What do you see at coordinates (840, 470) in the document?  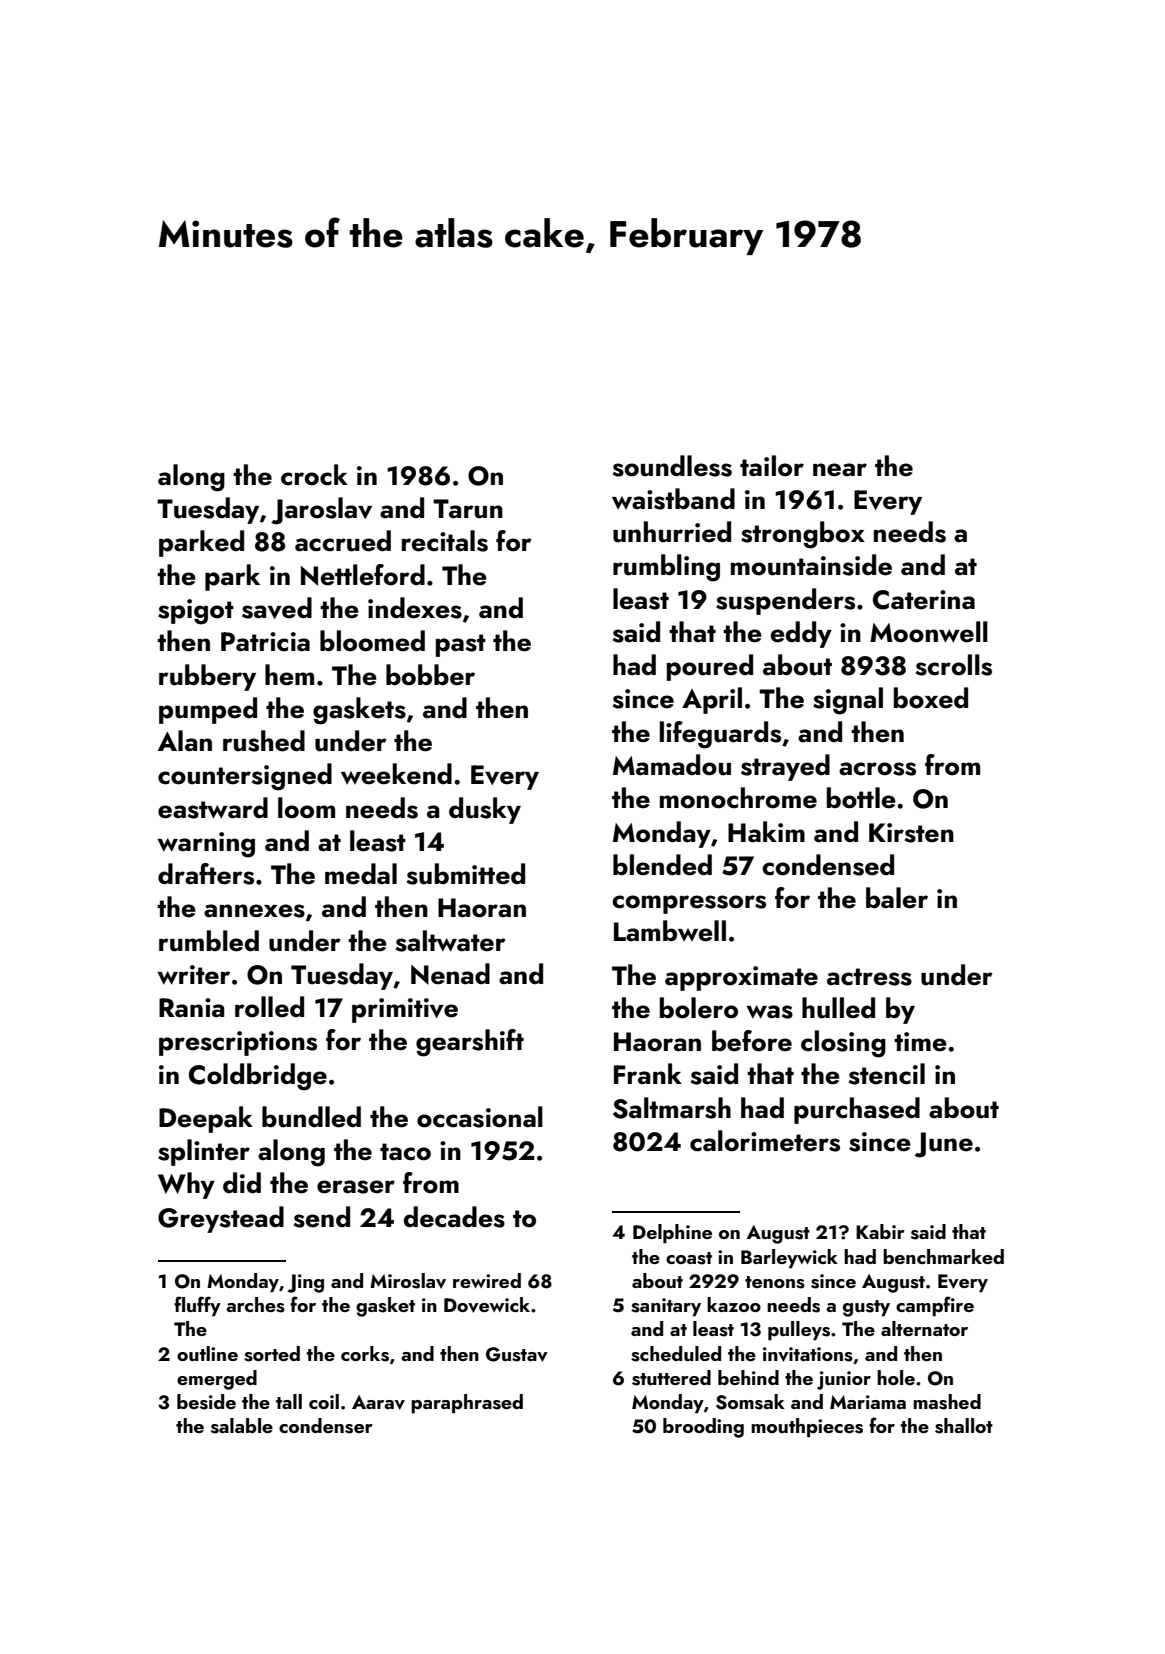 I see `near` at bounding box center [840, 470].
